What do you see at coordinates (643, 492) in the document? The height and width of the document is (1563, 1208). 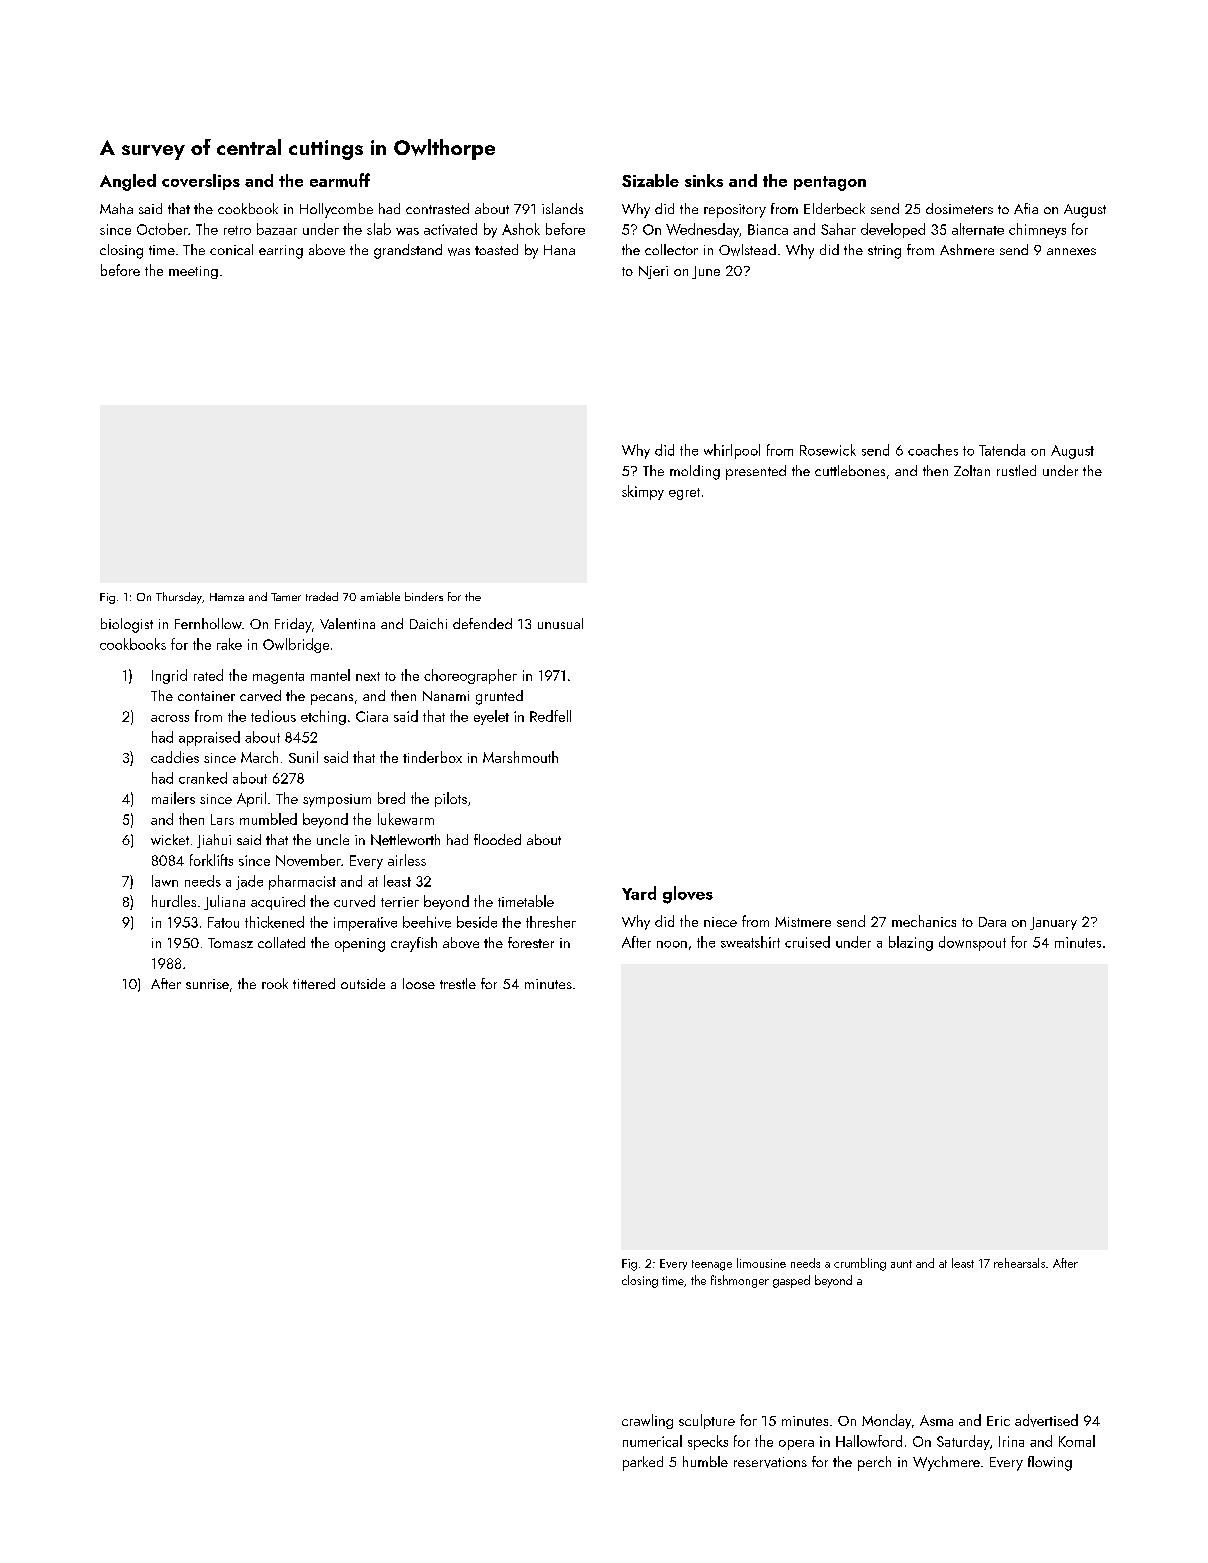 I see `skimpy` at bounding box center [643, 492].
